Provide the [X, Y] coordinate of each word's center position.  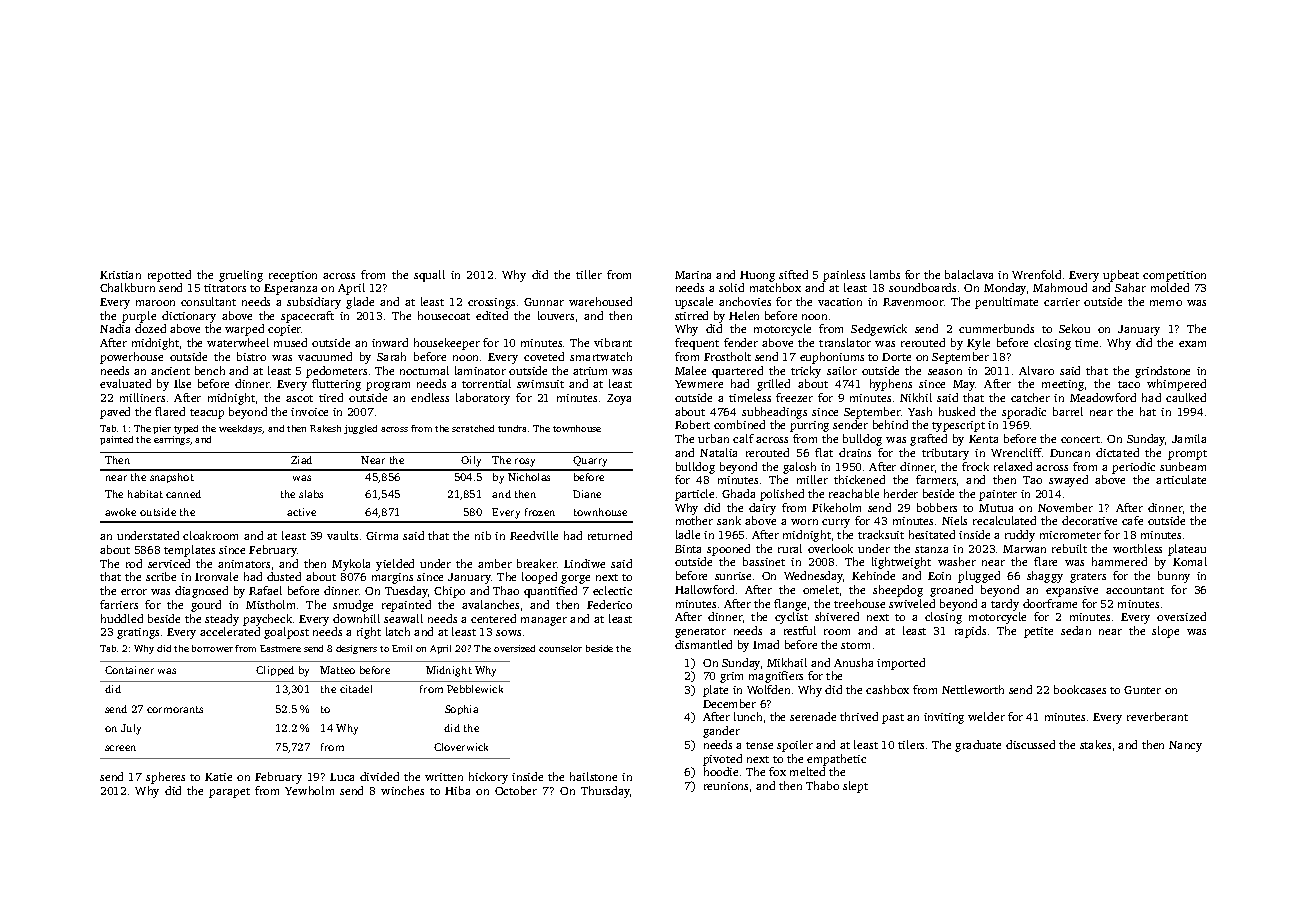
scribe [161, 576]
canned [183, 494]
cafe [1132, 520]
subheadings [774, 413]
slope [1165, 632]
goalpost [286, 633]
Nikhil [916, 397]
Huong [757, 276]
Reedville [534, 535]
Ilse [182, 383]
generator [700, 633]
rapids [970, 632]
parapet [229, 793]
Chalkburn [127, 287]
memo [1166, 303]
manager [544, 621]
